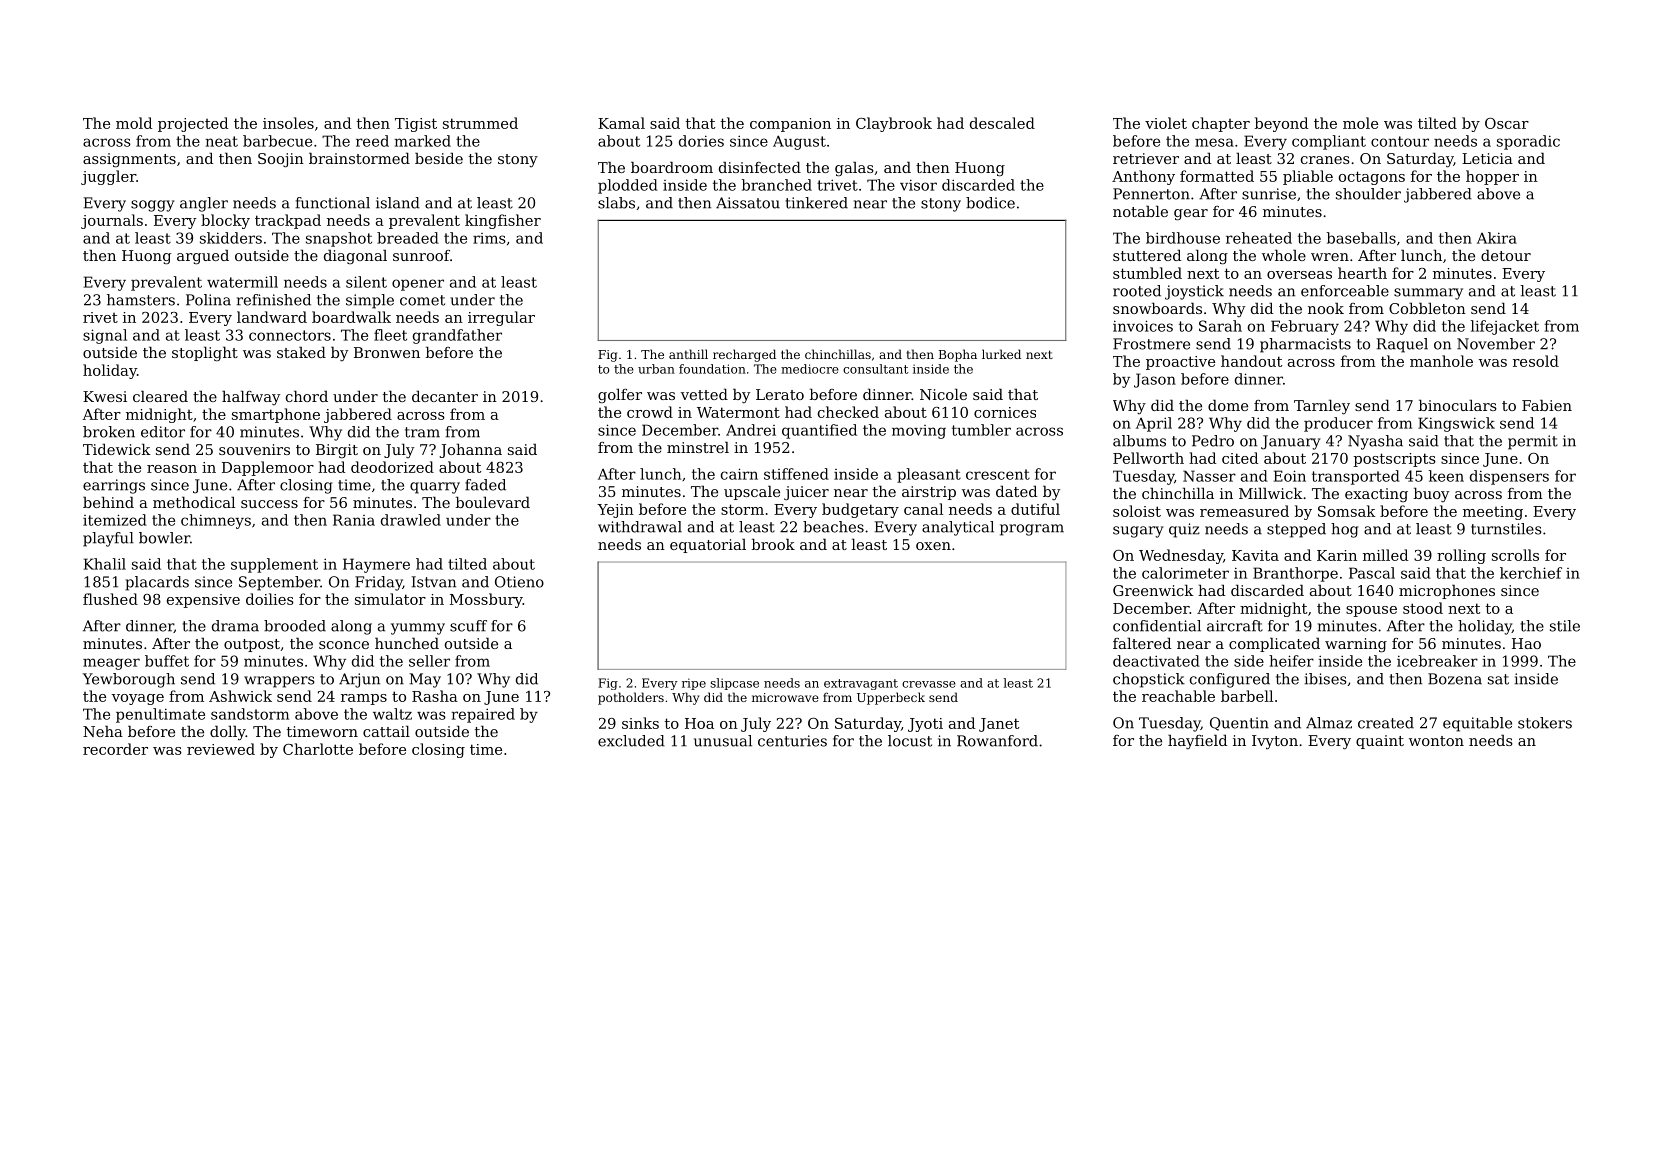 The image size is (1664, 1176). I want to click on crevasse, so click(929, 684).
